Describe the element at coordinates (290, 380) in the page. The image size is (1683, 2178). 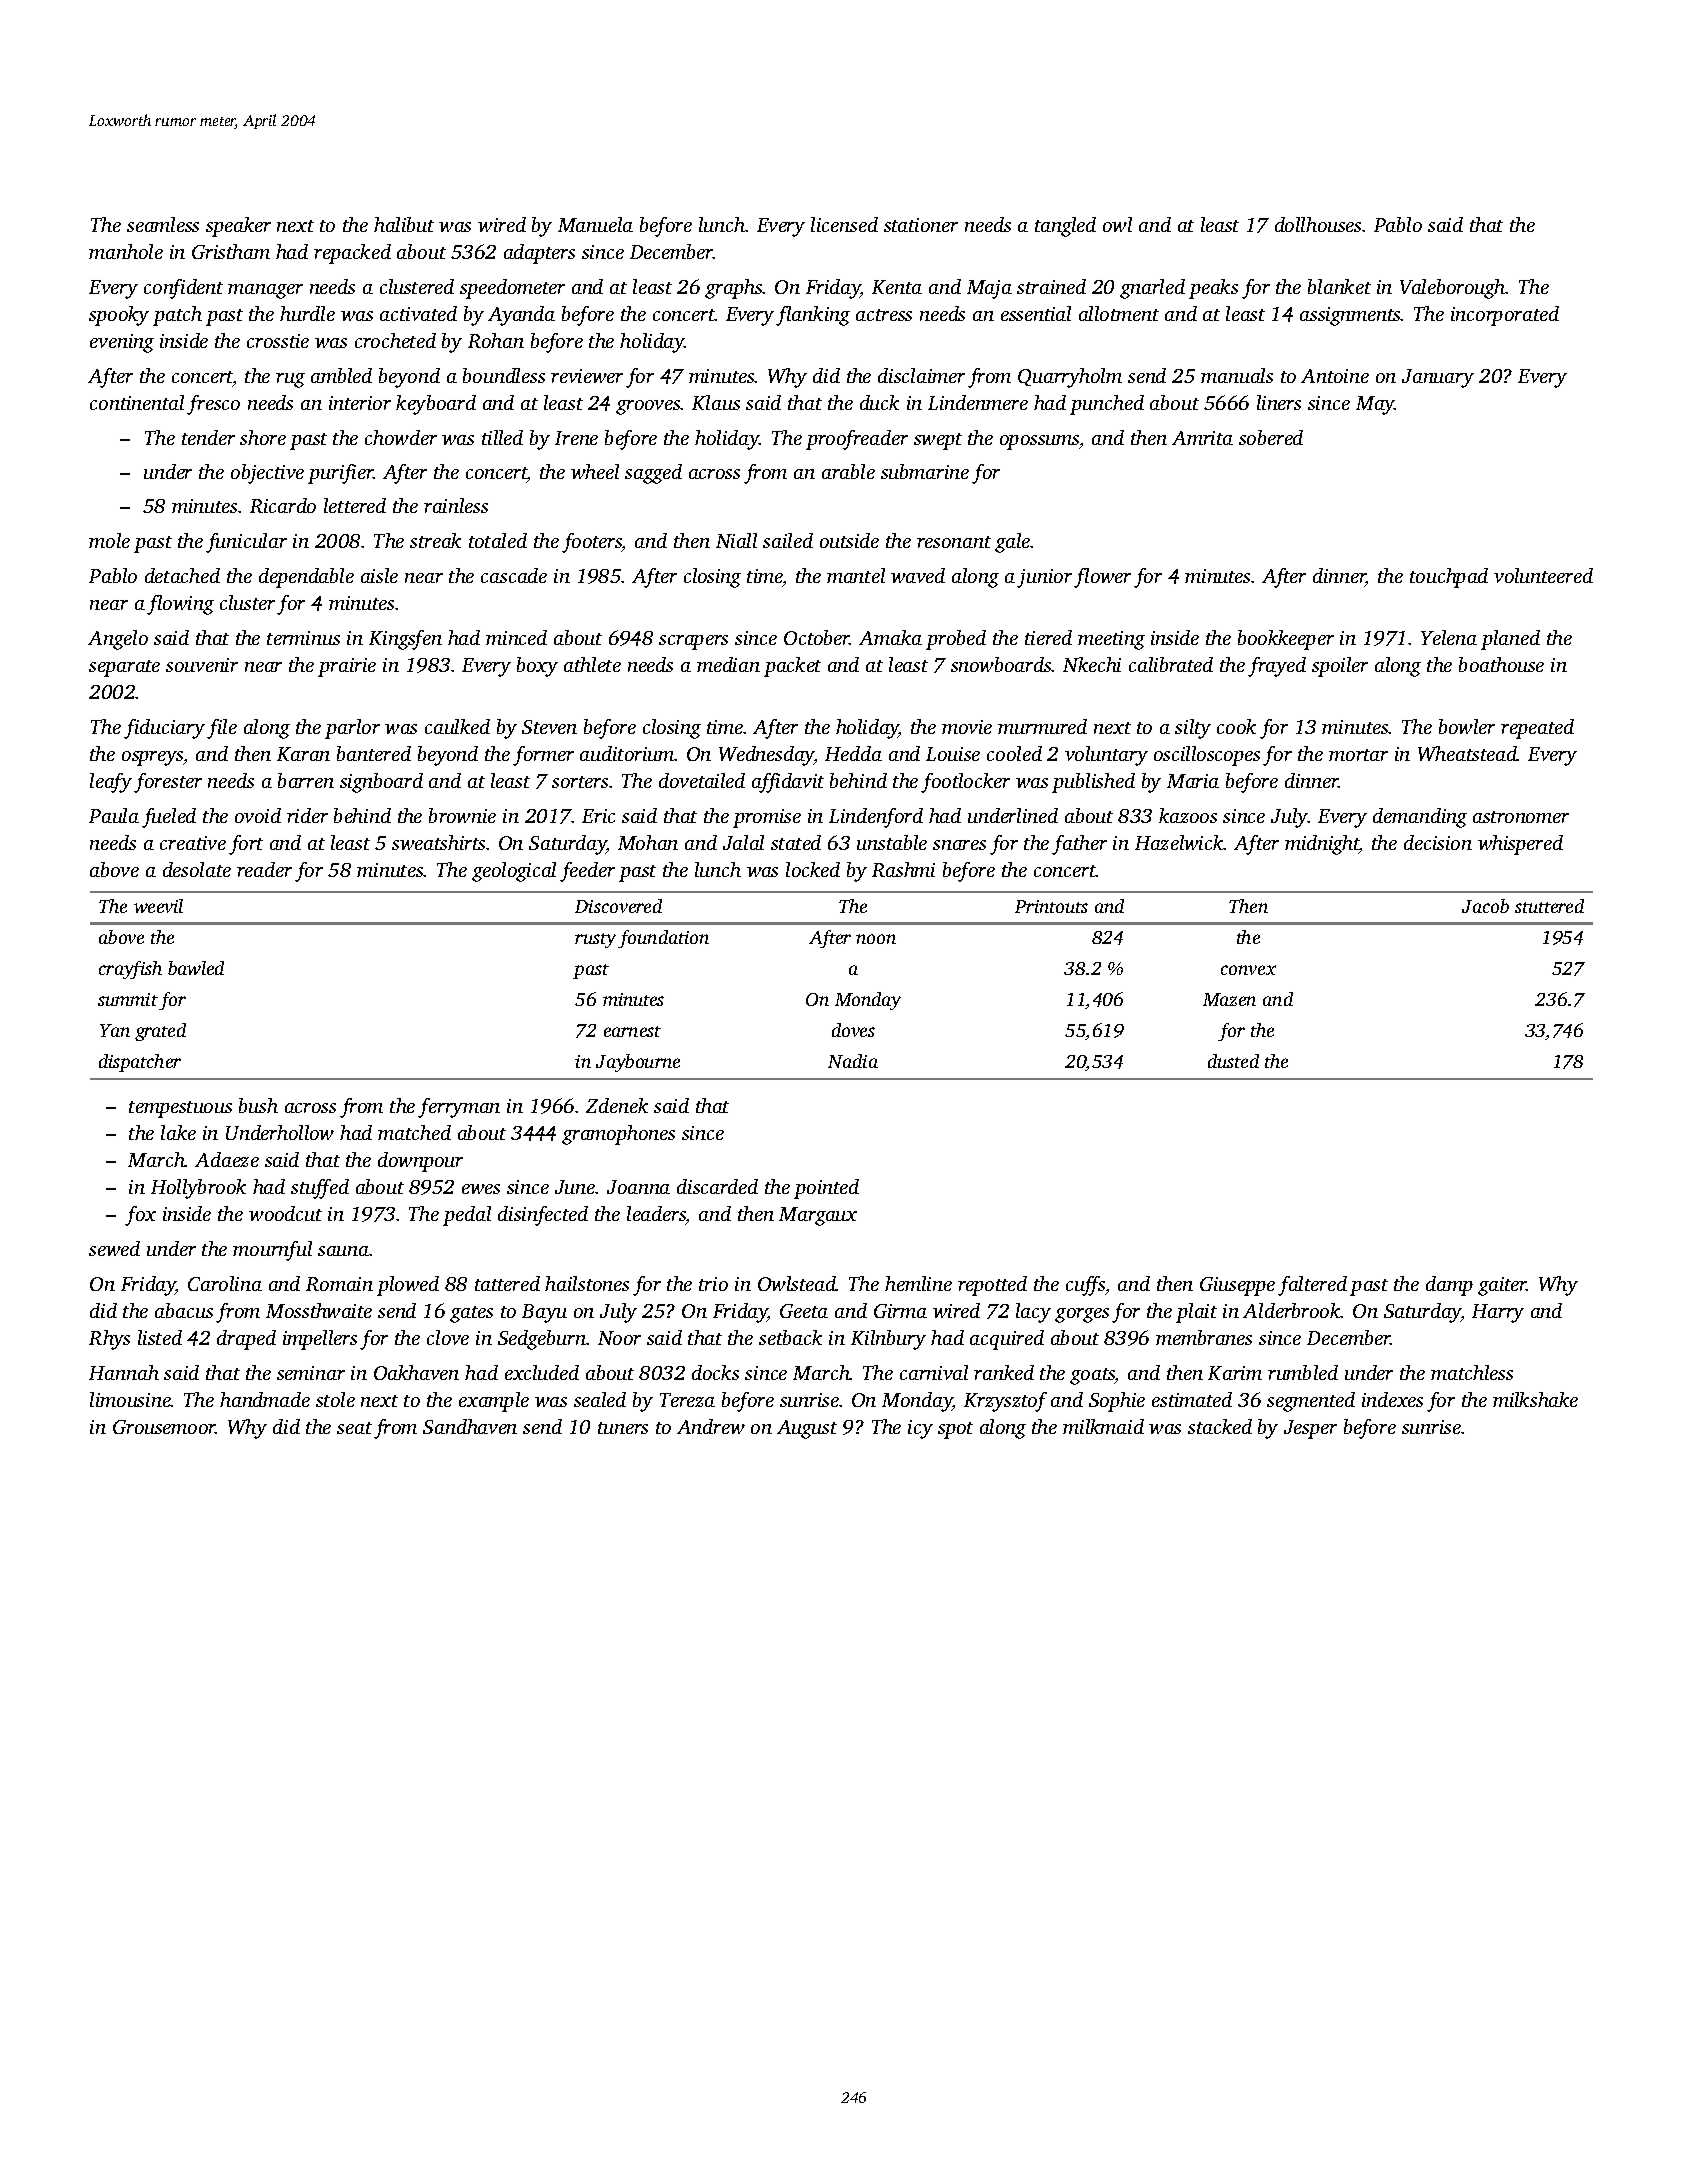
I see `rug` at that location.
